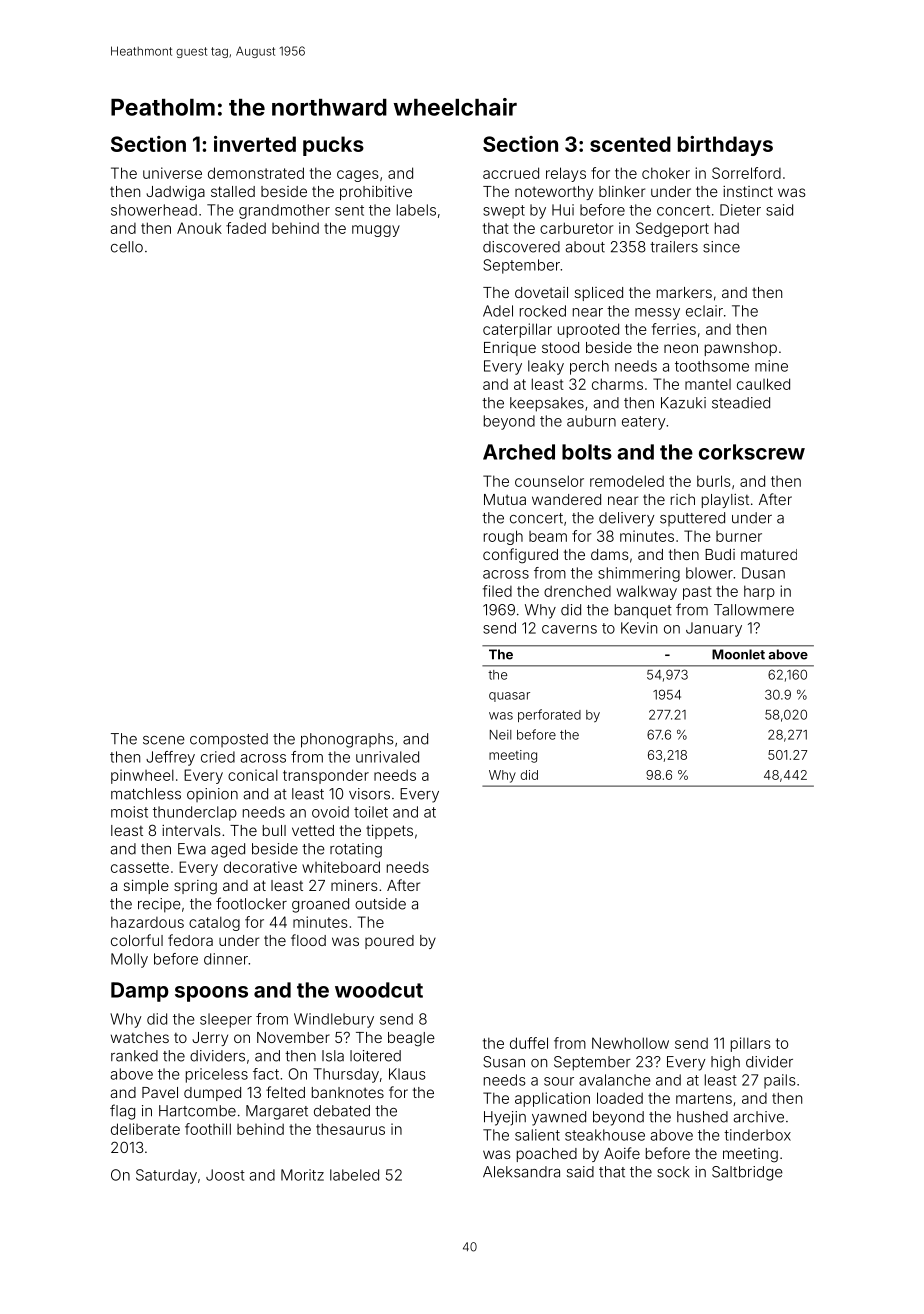 The height and width of the page is (1314, 924). Describe the element at coordinates (164, 740) in the page. I see `scene` at that location.
